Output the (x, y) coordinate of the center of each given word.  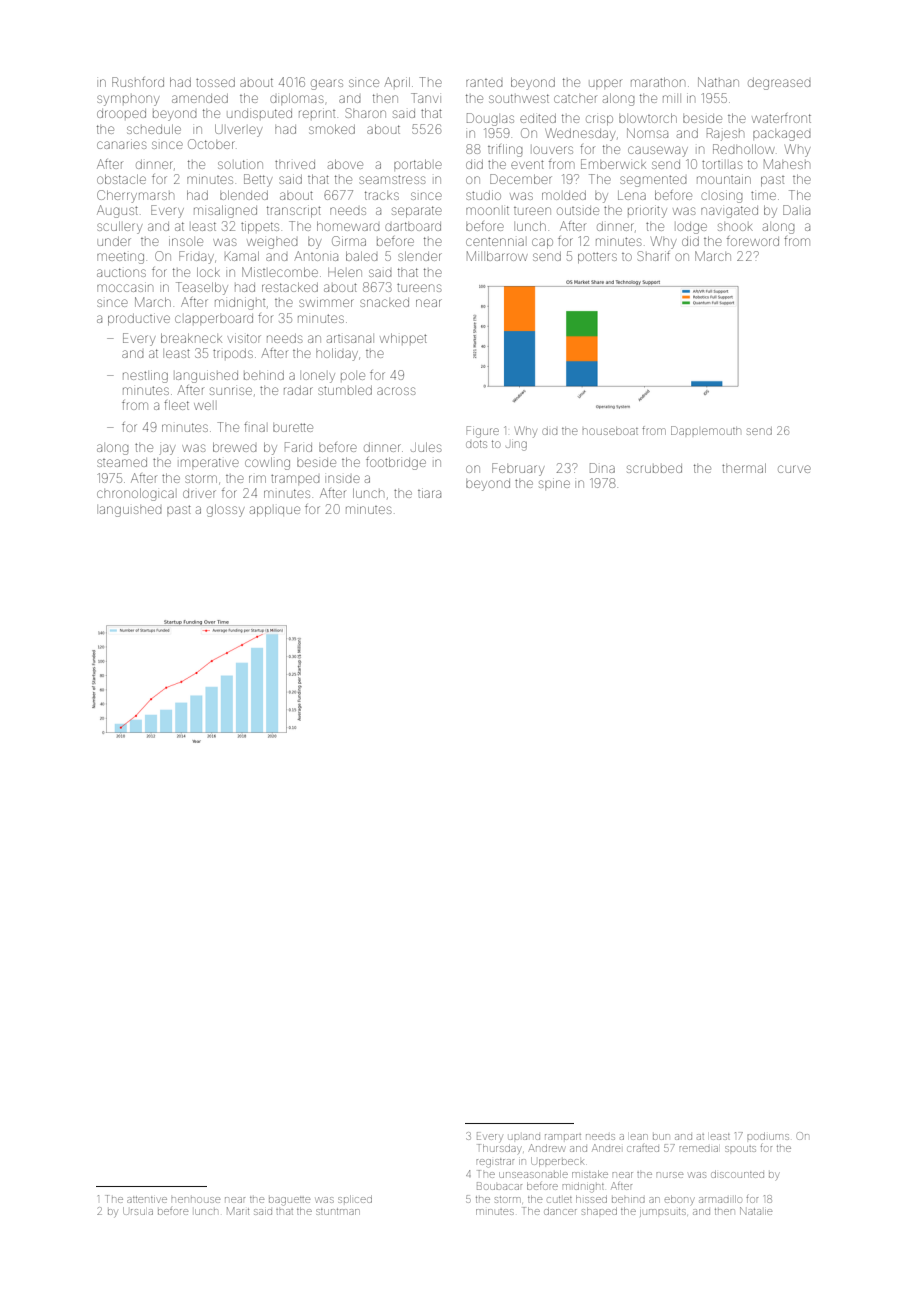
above (345, 164)
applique (275, 511)
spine (554, 483)
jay (167, 449)
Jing (516, 446)
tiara (429, 493)
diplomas (296, 98)
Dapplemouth (706, 430)
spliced (355, 1199)
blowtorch (648, 118)
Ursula (138, 1211)
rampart (563, 1137)
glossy (225, 510)
